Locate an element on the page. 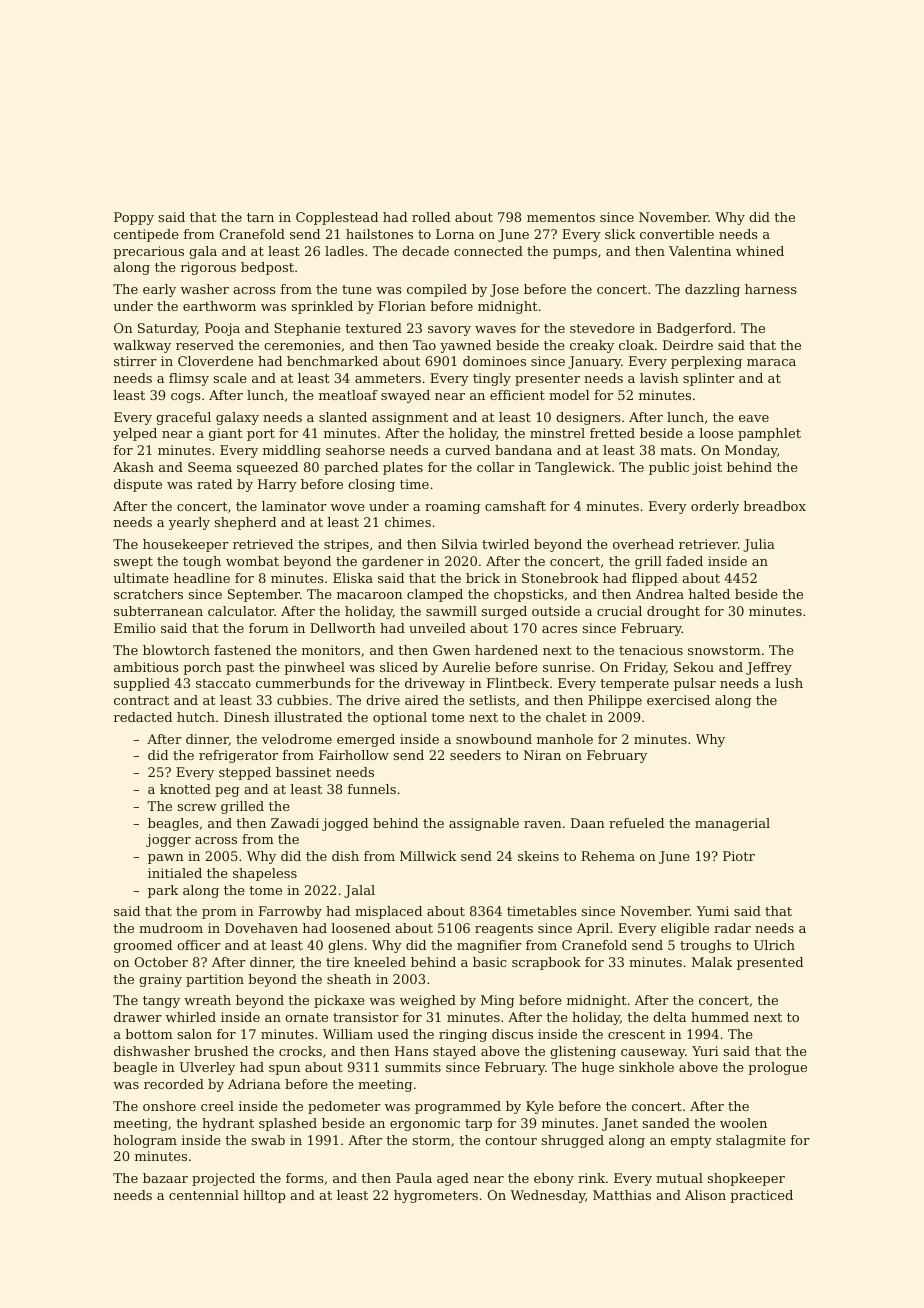 The height and width of the image is (1308, 924). dispute is located at coordinates (138, 485).
